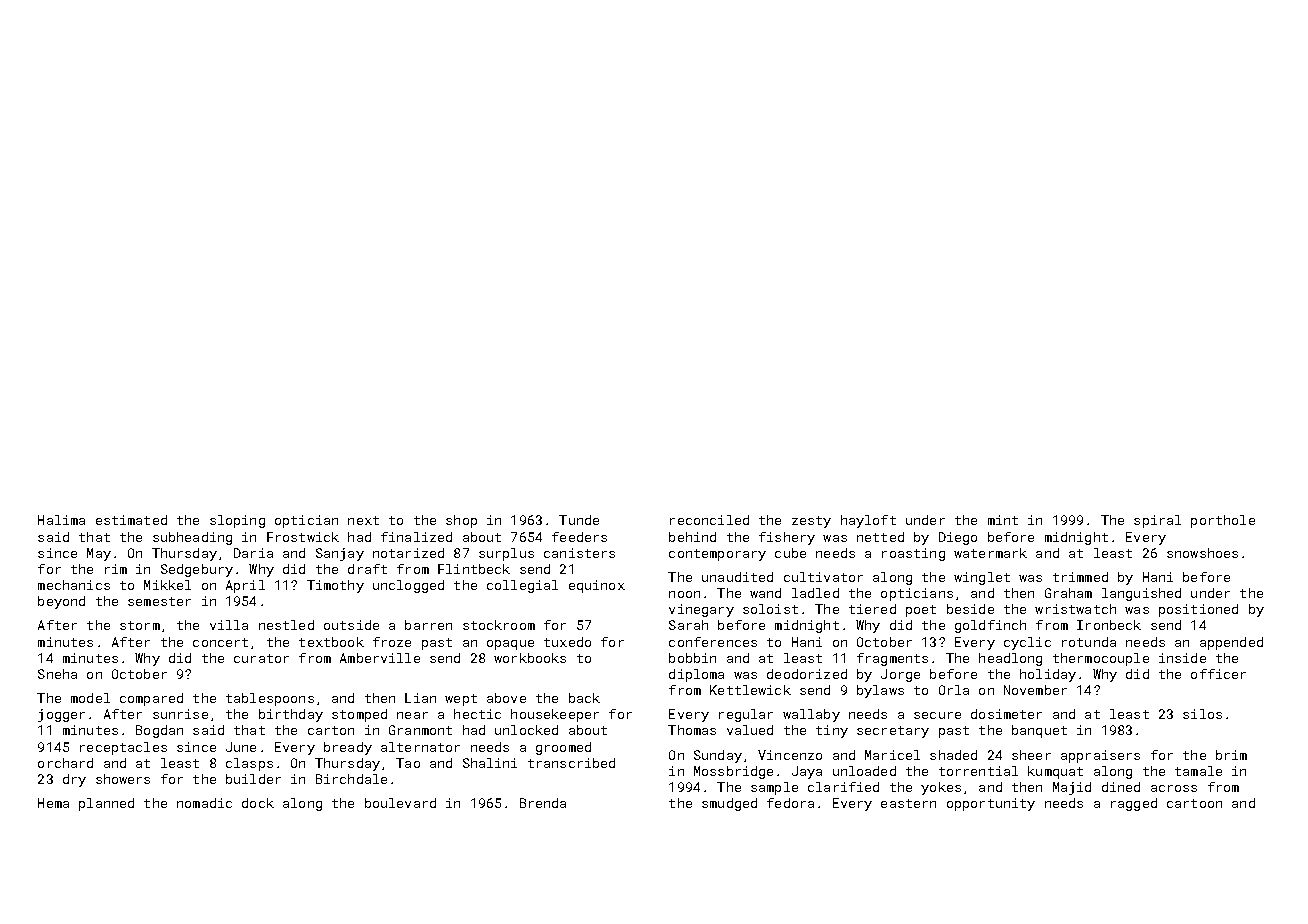 The width and height of the screenshot is (1308, 924). What do you see at coordinates (770, 609) in the screenshot?
I see `soloist` at bounding box center [770, 609].
